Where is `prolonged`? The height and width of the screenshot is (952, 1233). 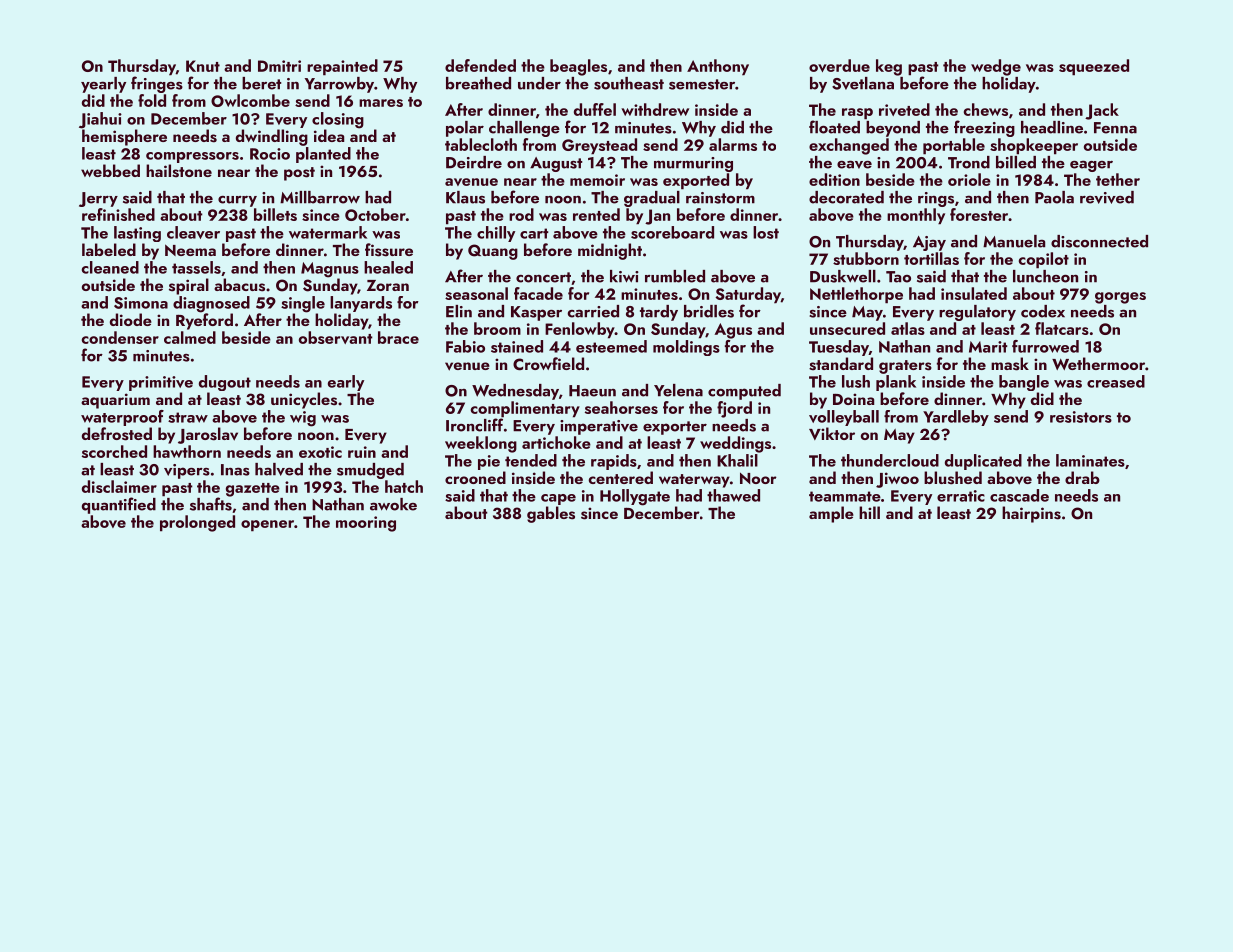 prolonged is located at coordinates (197, 523).
